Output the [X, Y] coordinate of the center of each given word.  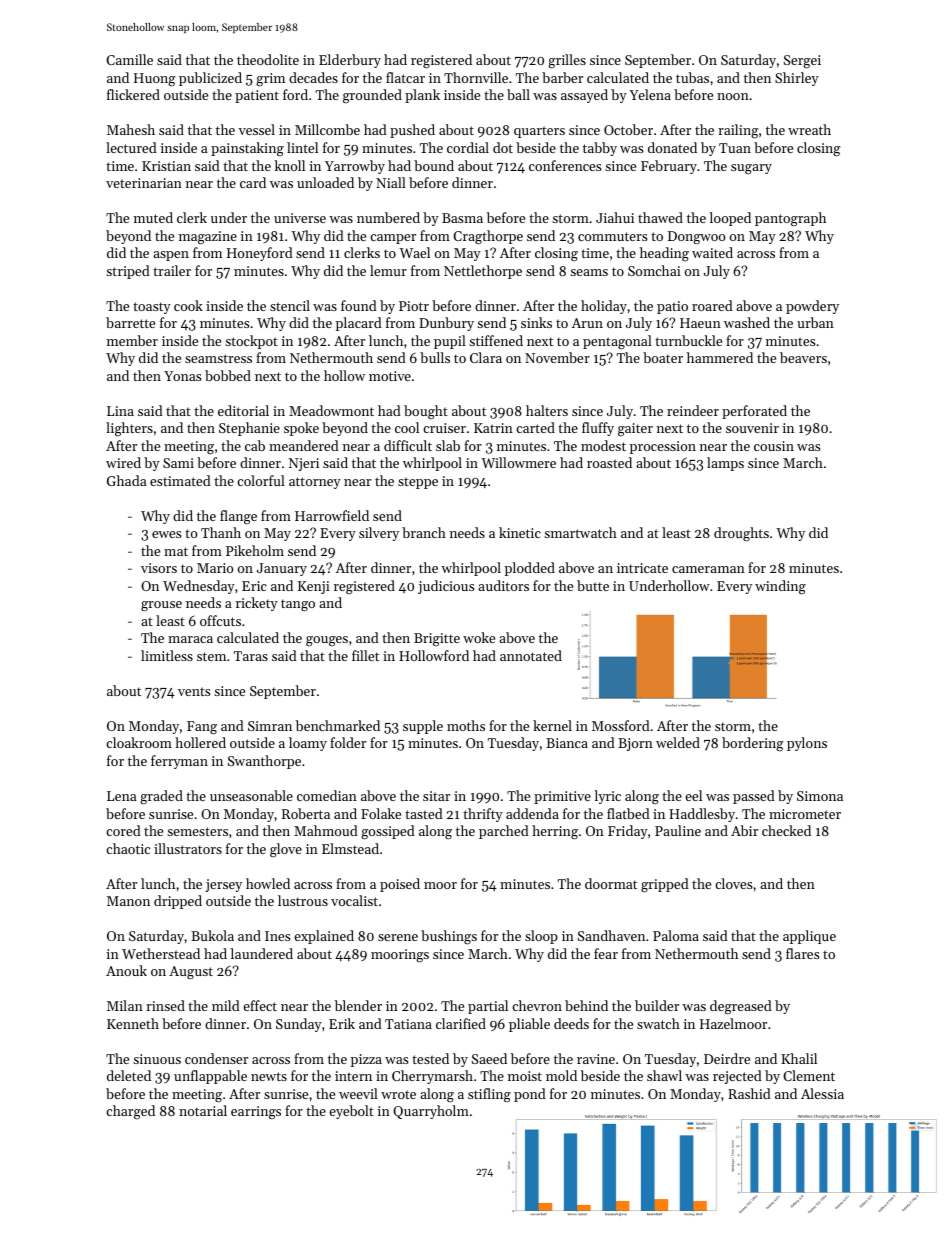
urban [815, 322]
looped [730, 219]
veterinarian [144, 183]
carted [535, 427]
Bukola [212, 935]
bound [434, 165]
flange [238, 517]
